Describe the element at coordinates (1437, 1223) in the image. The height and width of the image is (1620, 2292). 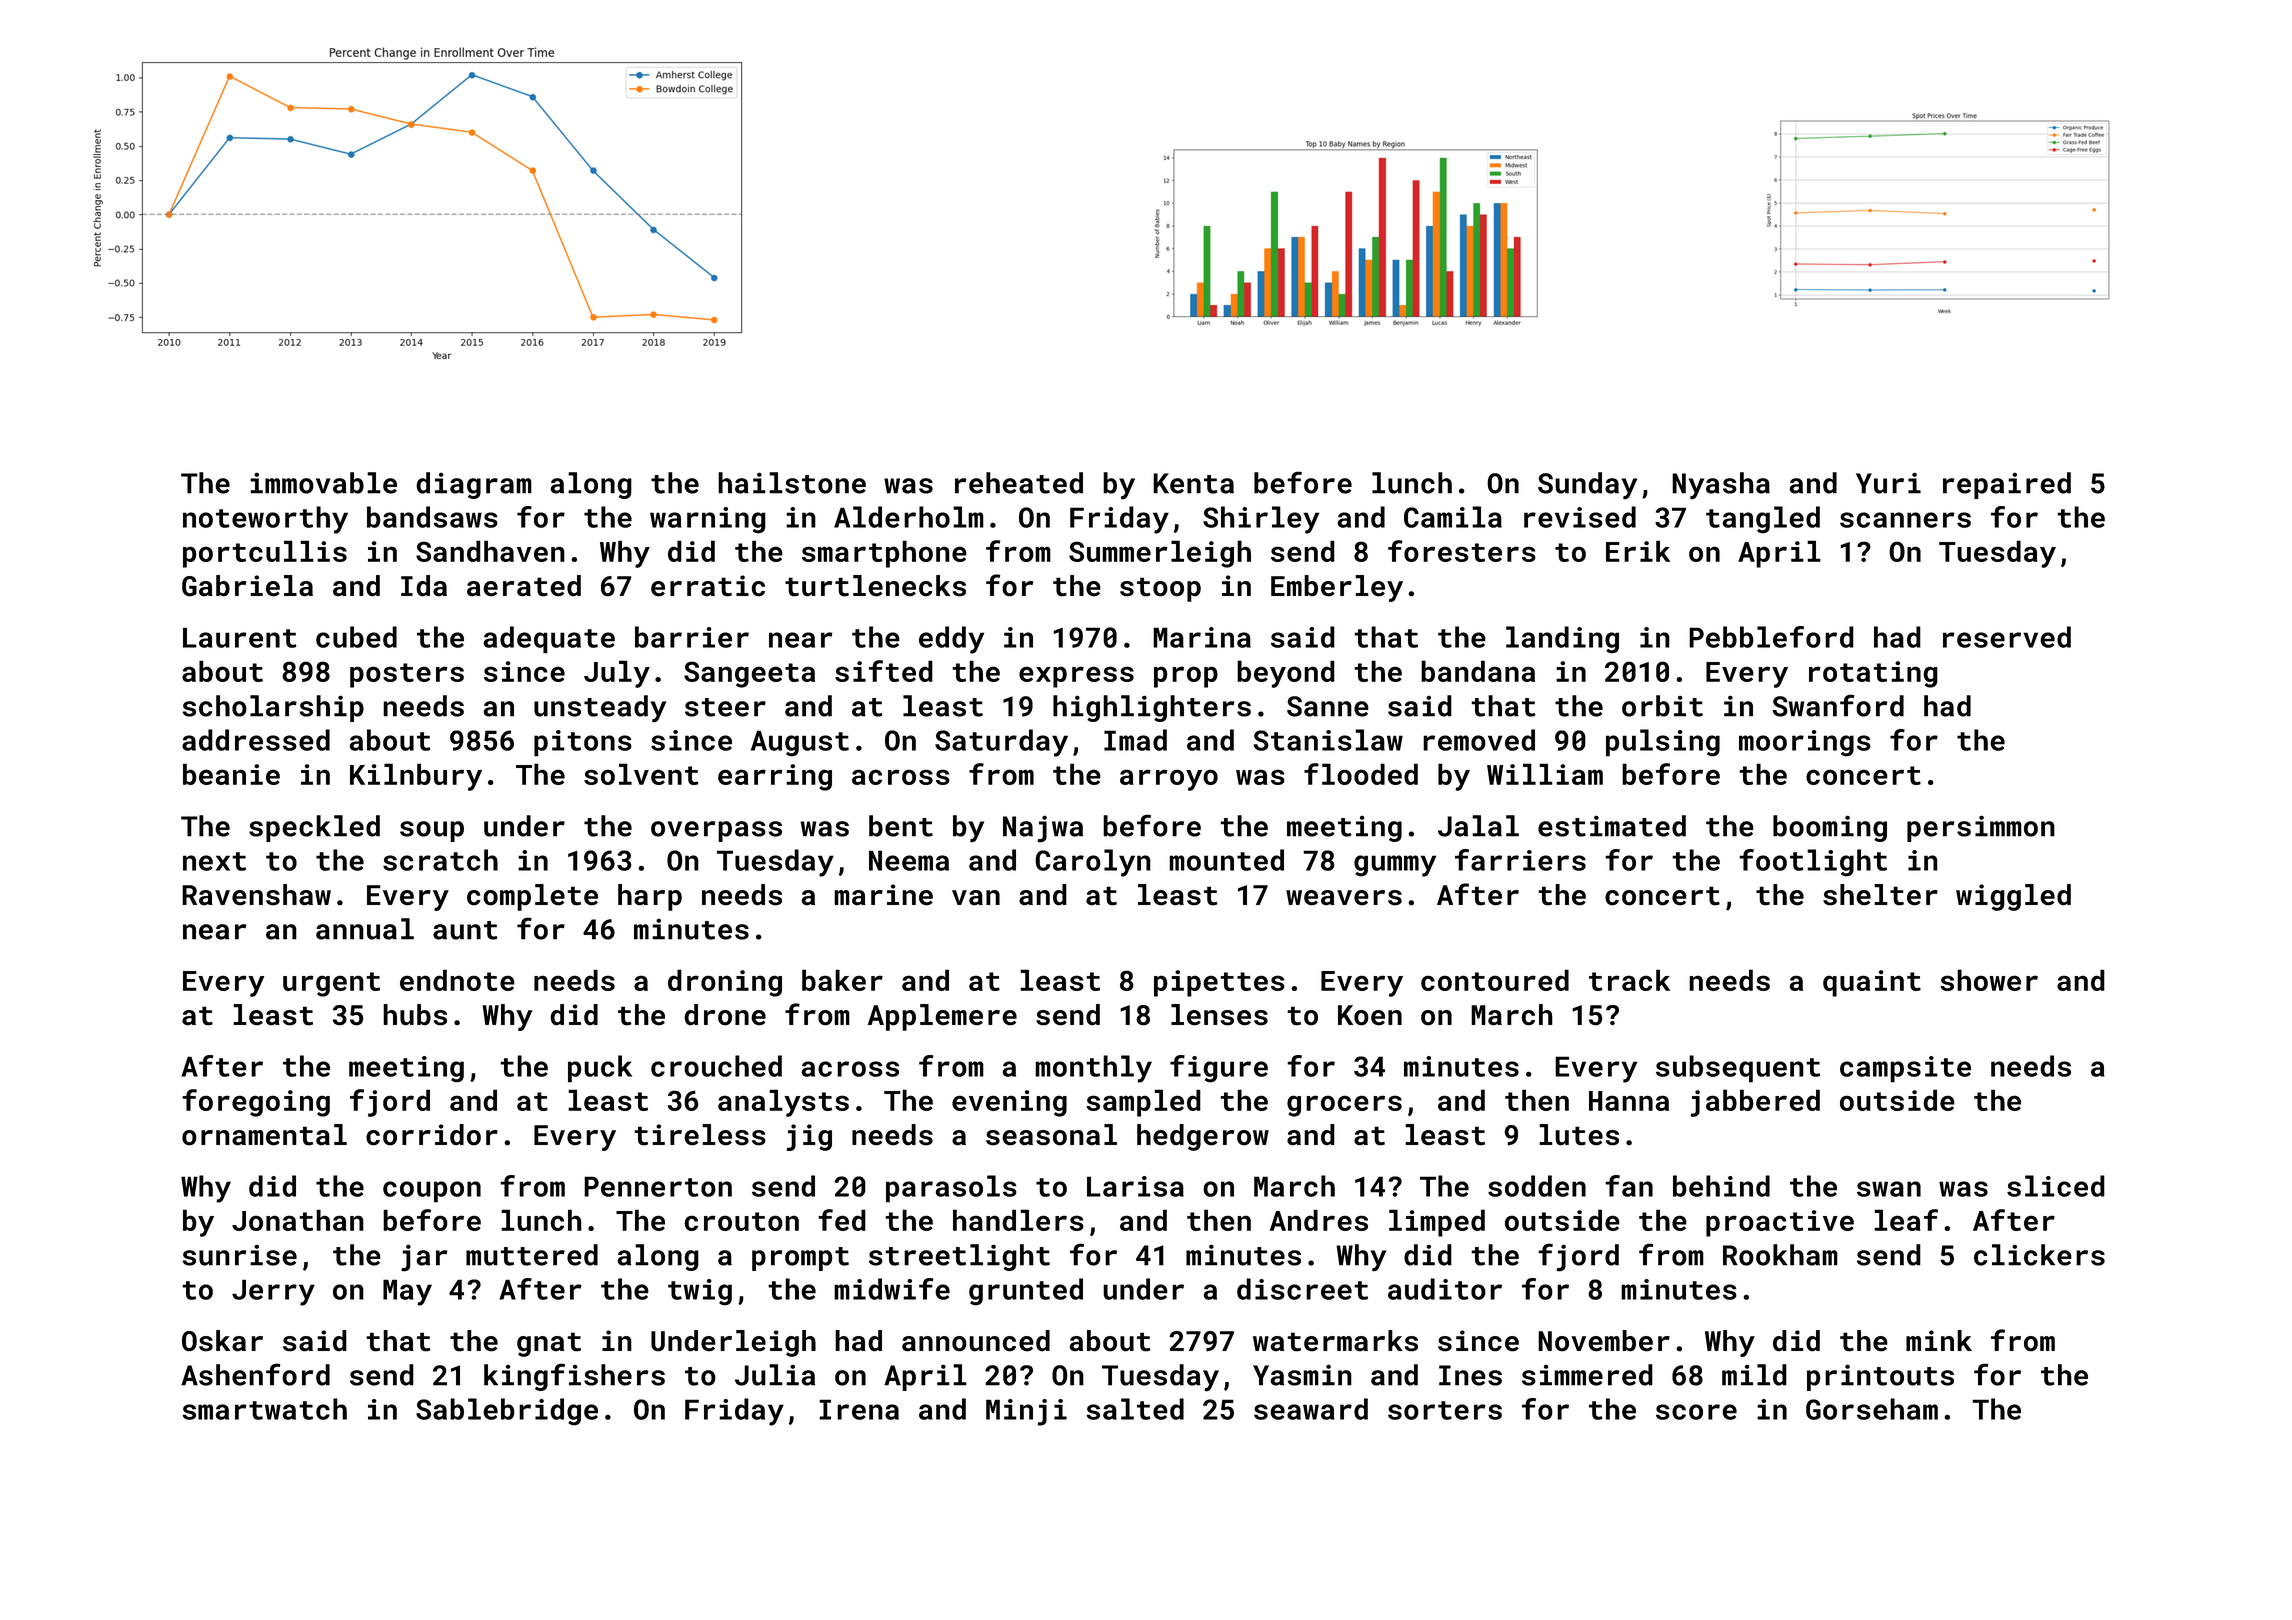
I see `limped` at that location.
